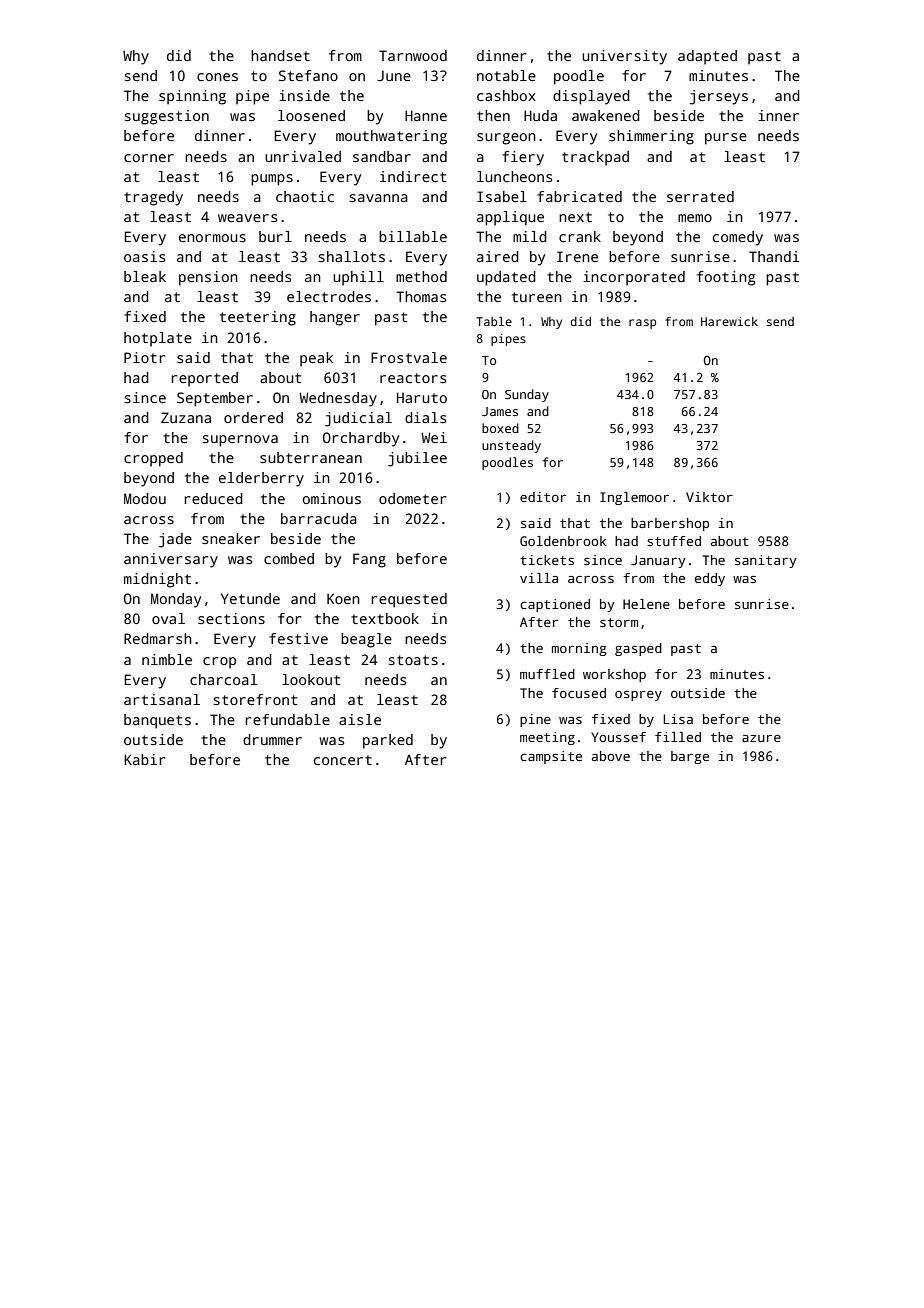 This image has width=924, height=1308. I want to click on applique, so click(510, 218).
